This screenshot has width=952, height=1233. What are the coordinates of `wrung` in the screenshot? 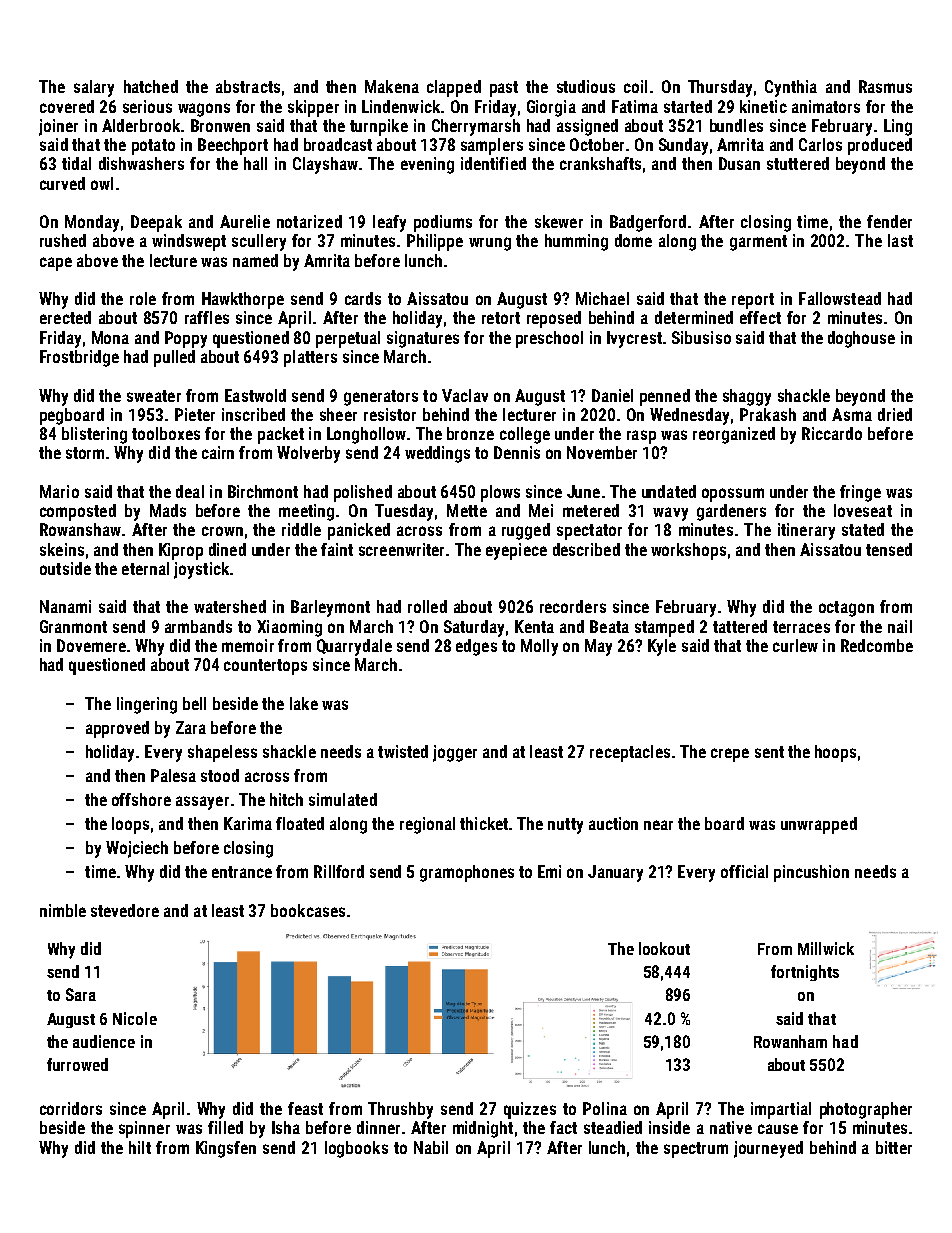 It's located at (490, 244).
